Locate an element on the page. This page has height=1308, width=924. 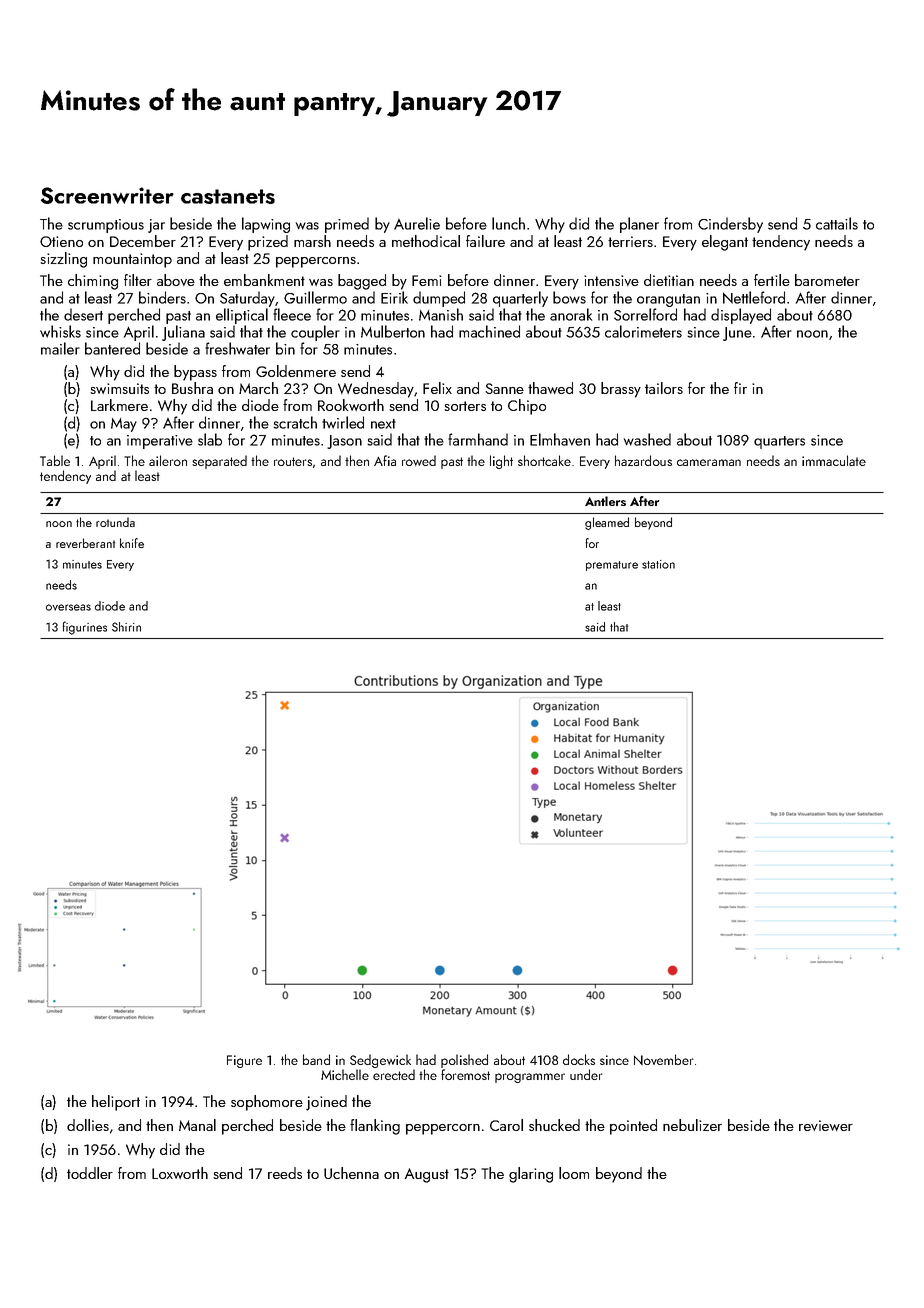
figurines is located at coordinates (84, 628).
